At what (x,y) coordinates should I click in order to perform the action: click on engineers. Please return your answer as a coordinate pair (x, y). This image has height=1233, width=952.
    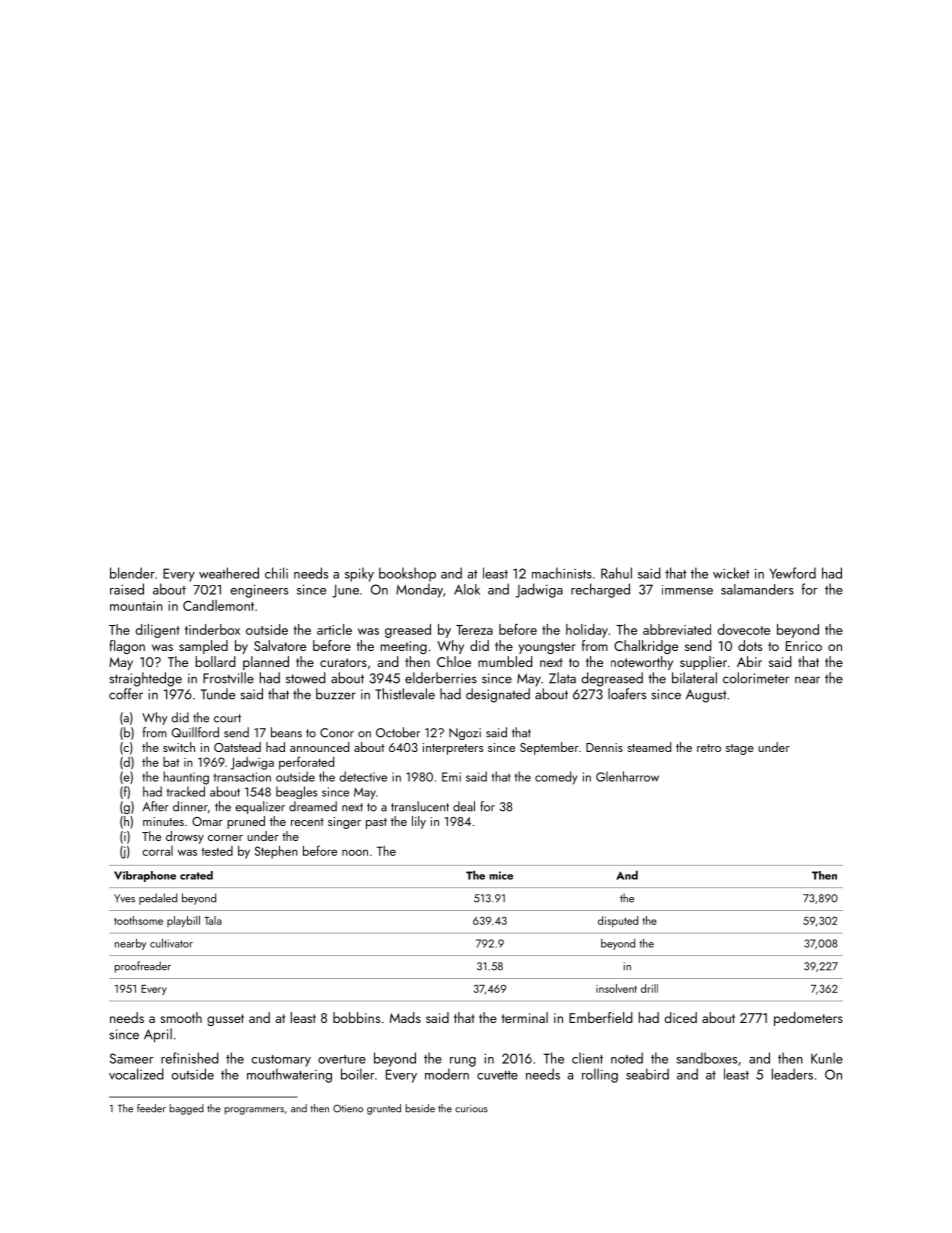
    Looking at the image, I should click on (259, 591).
